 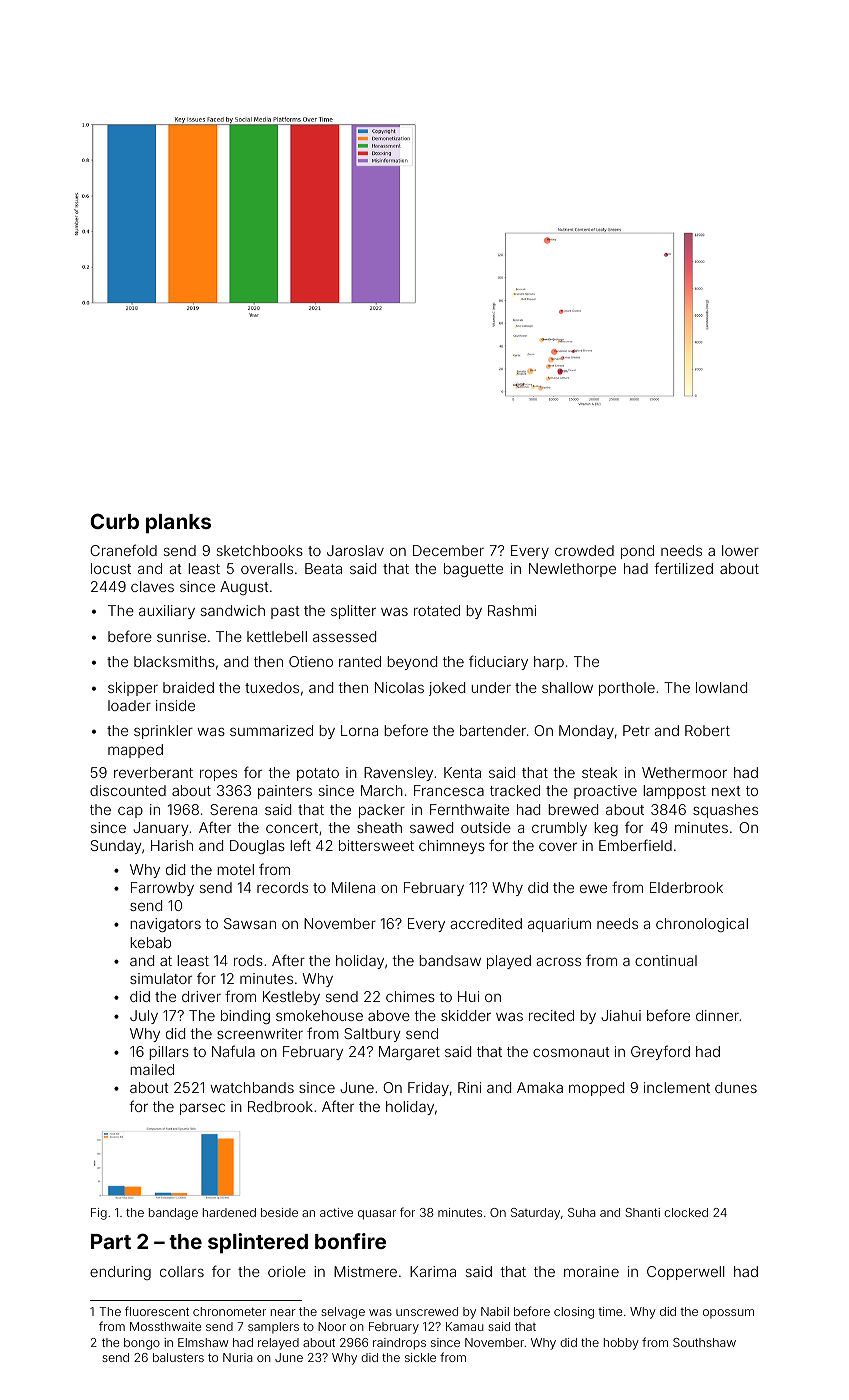 I want to click on Petr, so click(x=636, y=730).
